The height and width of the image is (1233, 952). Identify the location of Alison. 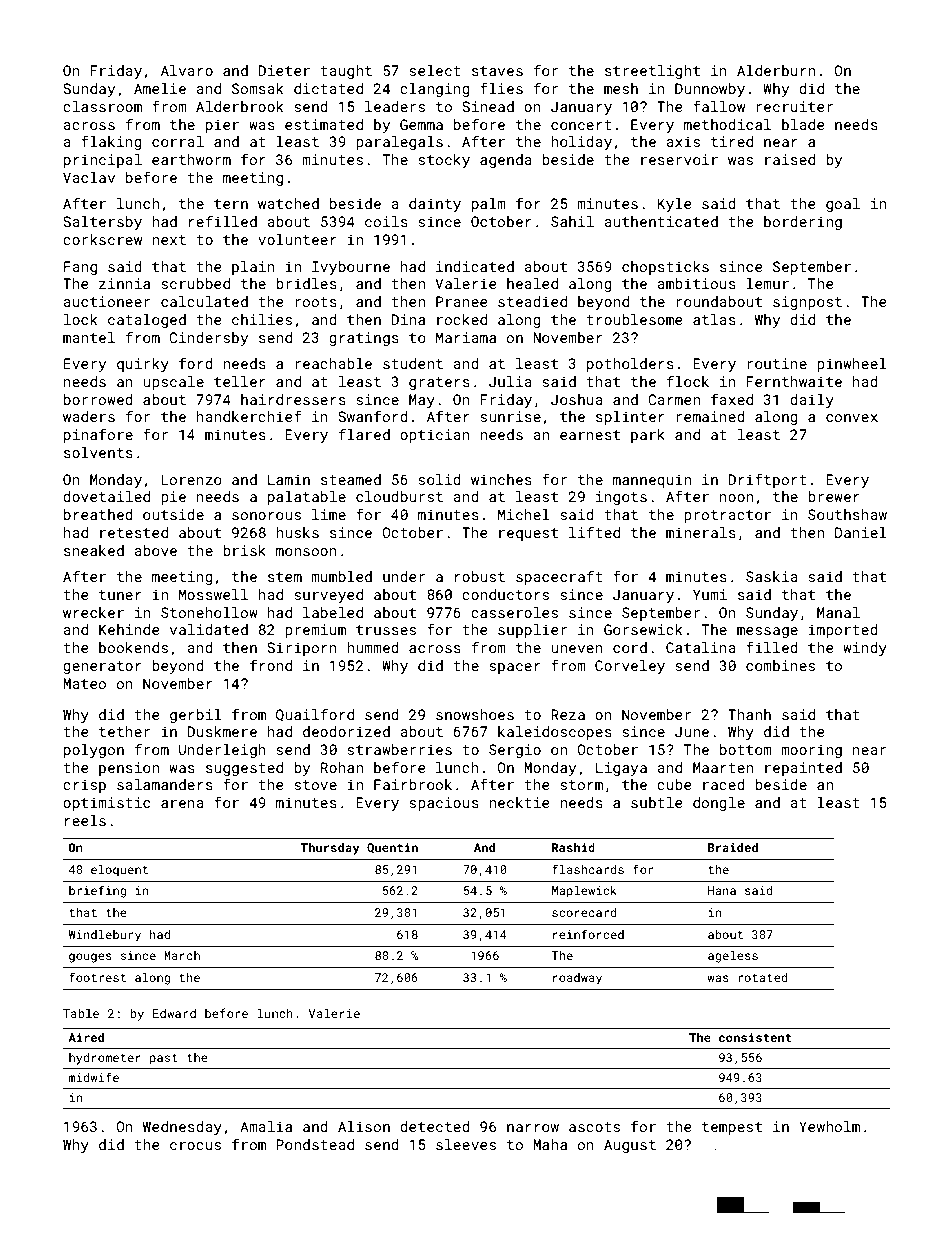
(364, 1126).
